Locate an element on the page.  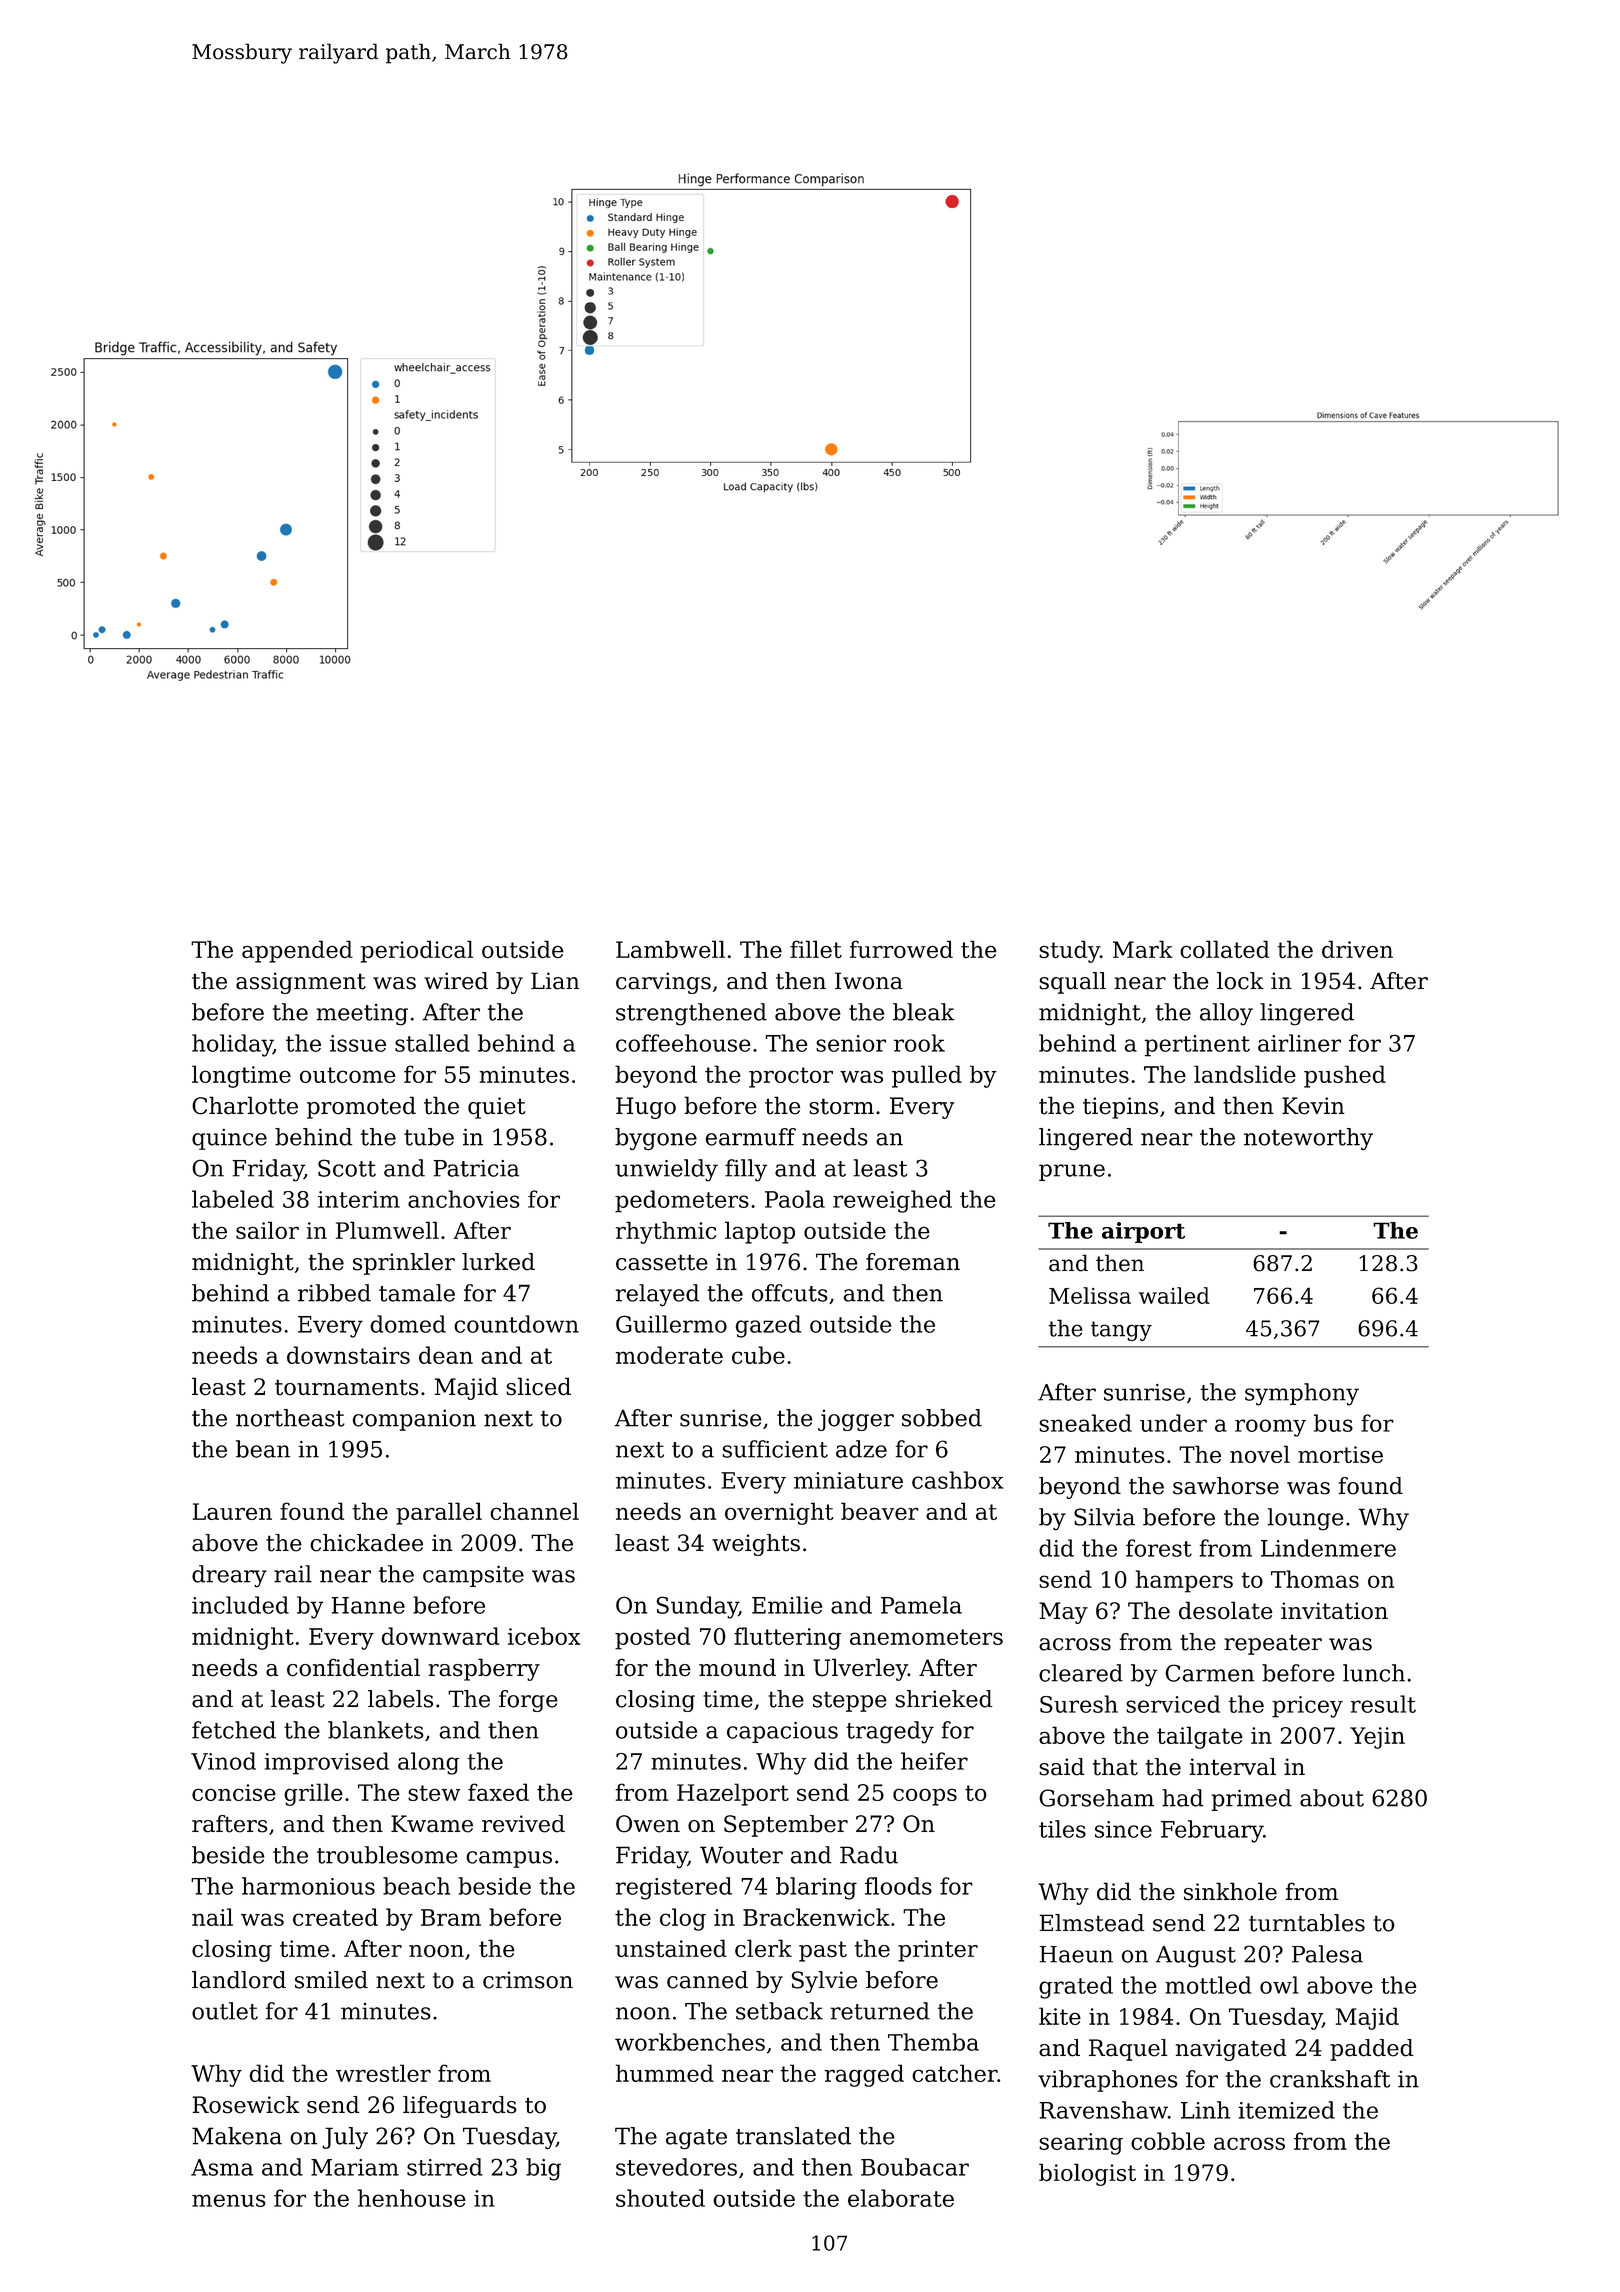
desolate is located at coordinates (1226, 1610).
